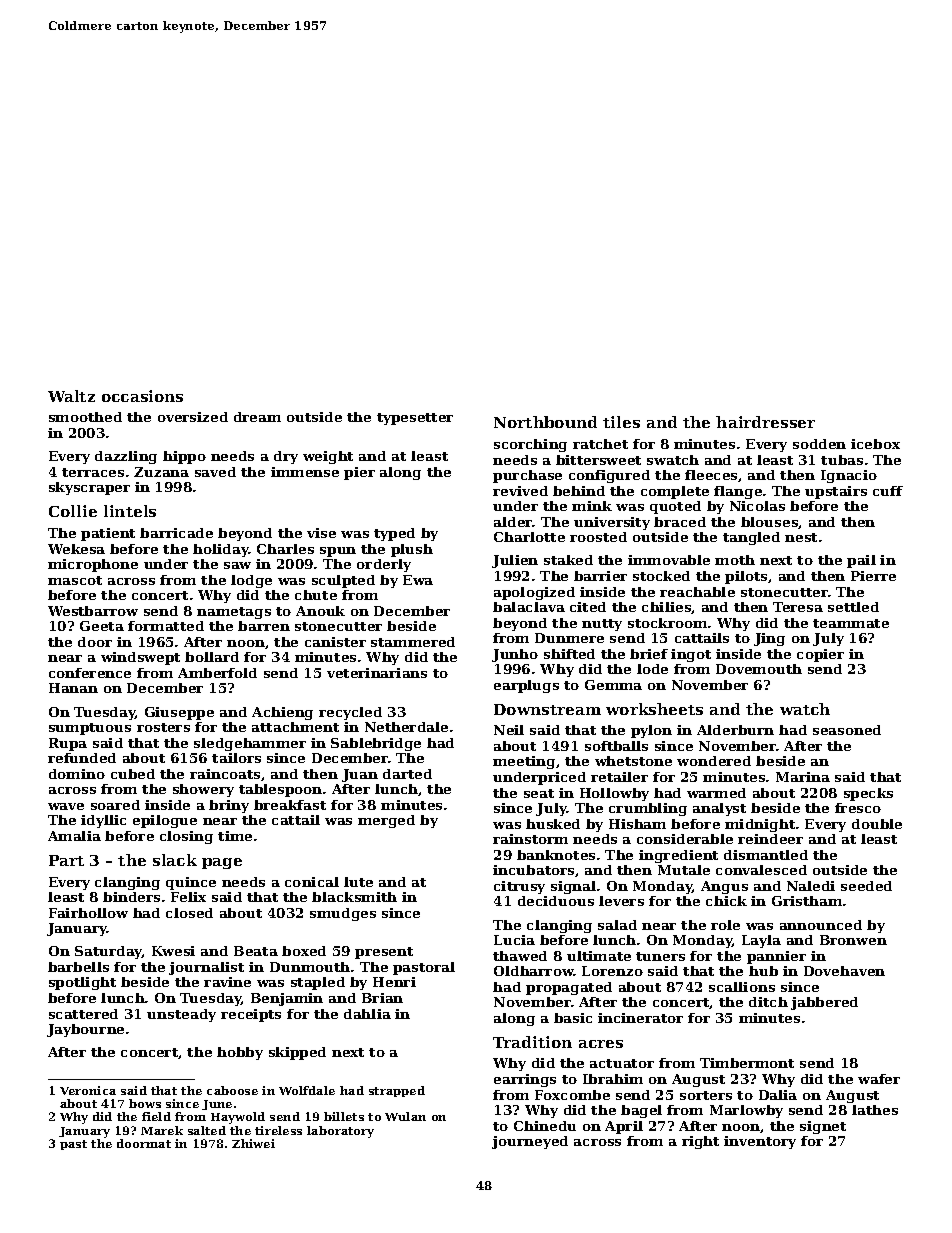 The image size is (952, 1233). Describe the element at coordinates (140, 658) in the screenshot. I see `windswept` at that location.
